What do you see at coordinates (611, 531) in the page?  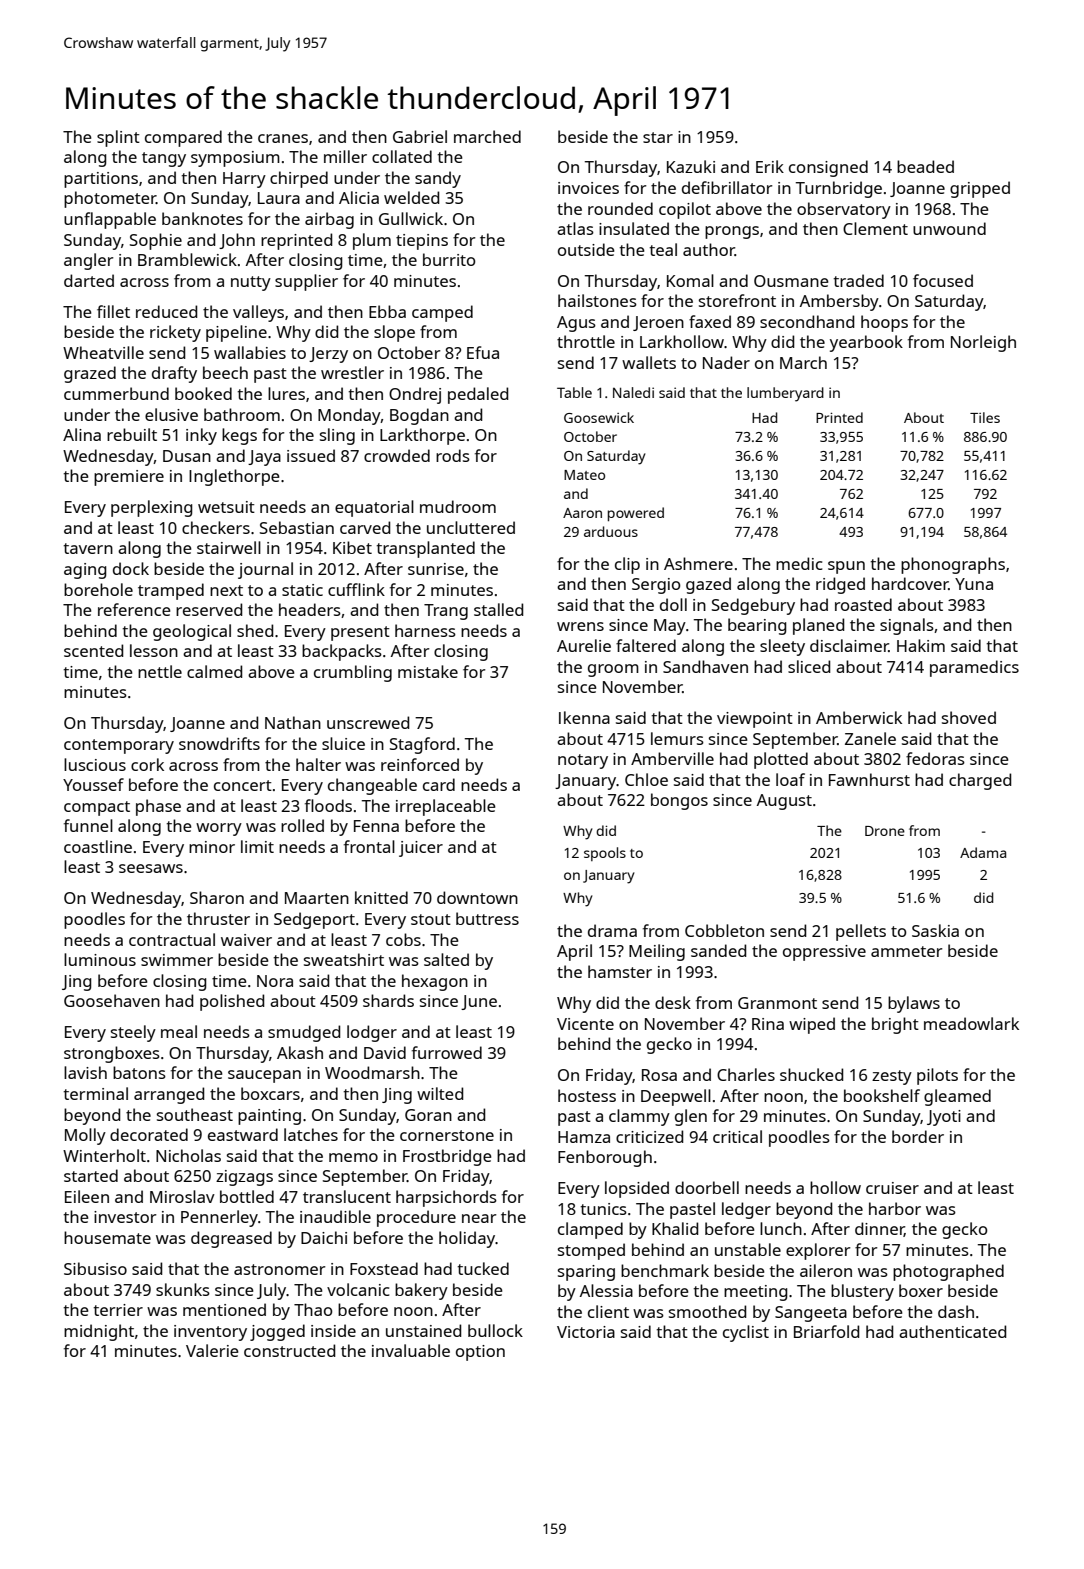 I see `arduous` at bounding box center [611, 531].
